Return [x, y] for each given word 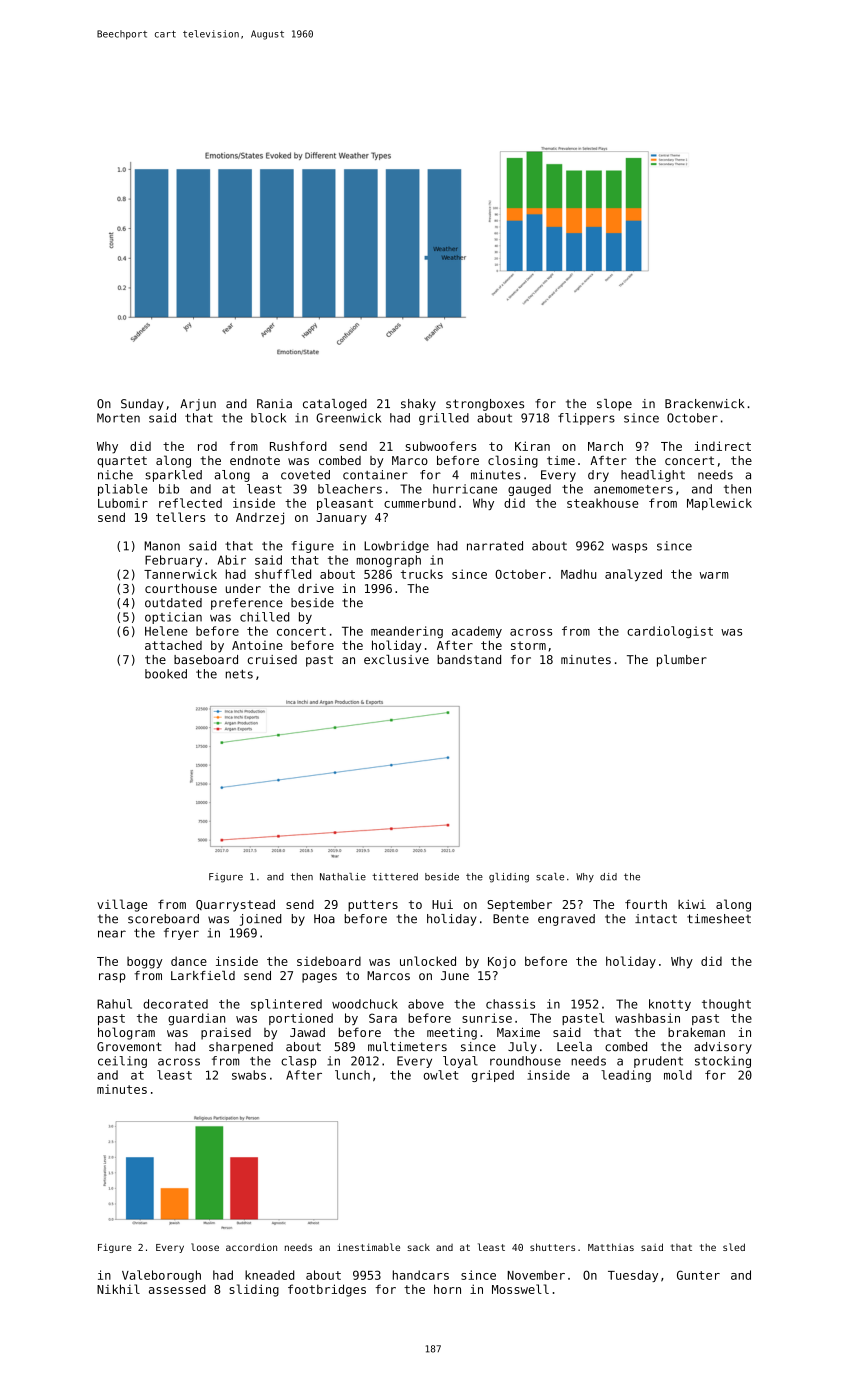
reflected [190, 503]
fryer [181, 934]
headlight [653, 476]
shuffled [283, 574]
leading [626, 1076]
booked [166, 674]
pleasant [345, 504]
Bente [511, 919]
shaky [418, 405]
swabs [249, 1075]
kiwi [692, 904]
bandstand [469, 659]
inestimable [368, 1247]
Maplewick [719, 504]
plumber [682, 661]
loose [205, 1247]
